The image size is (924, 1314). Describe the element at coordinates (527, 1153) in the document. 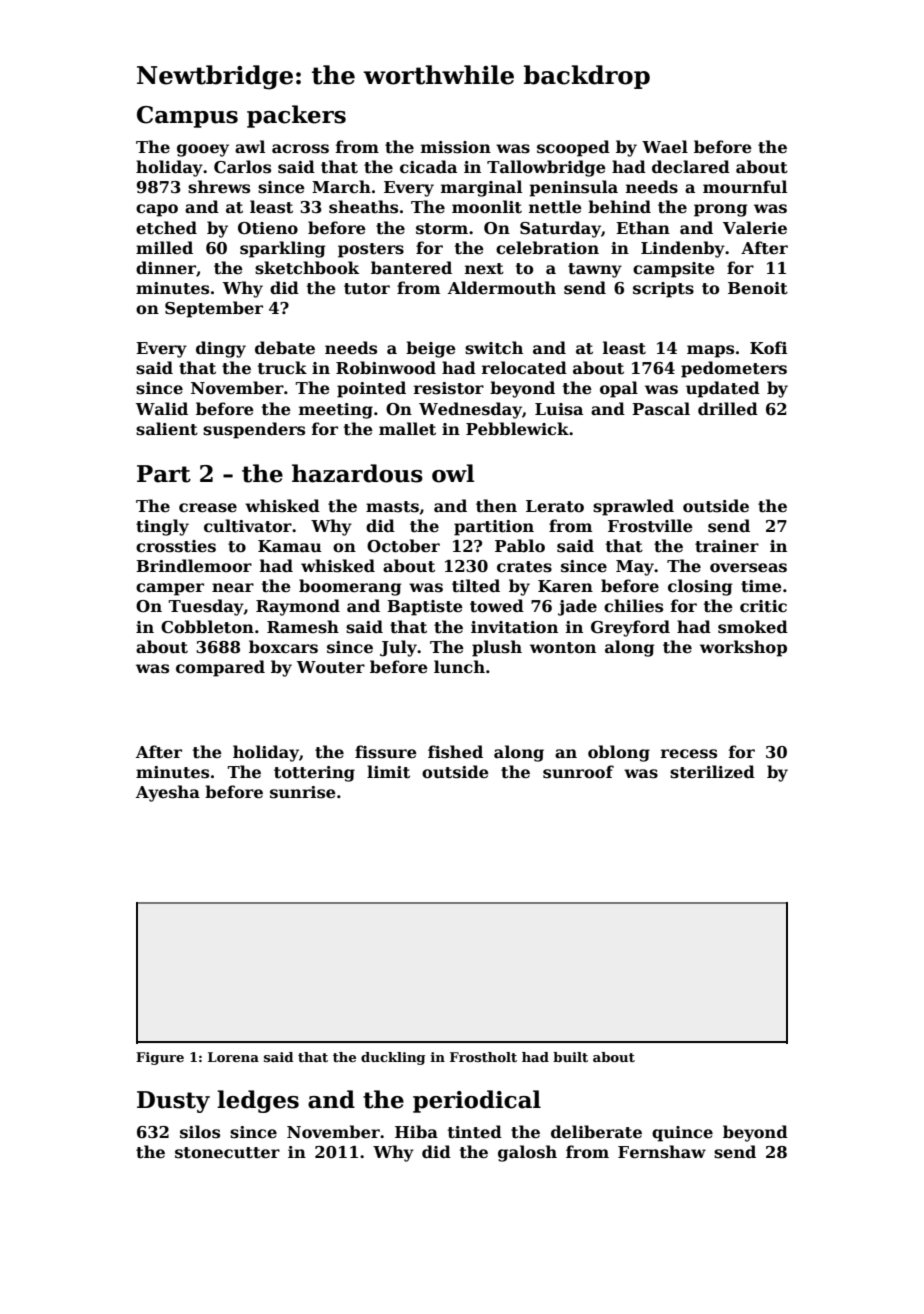

I see `galosh` at that location.
